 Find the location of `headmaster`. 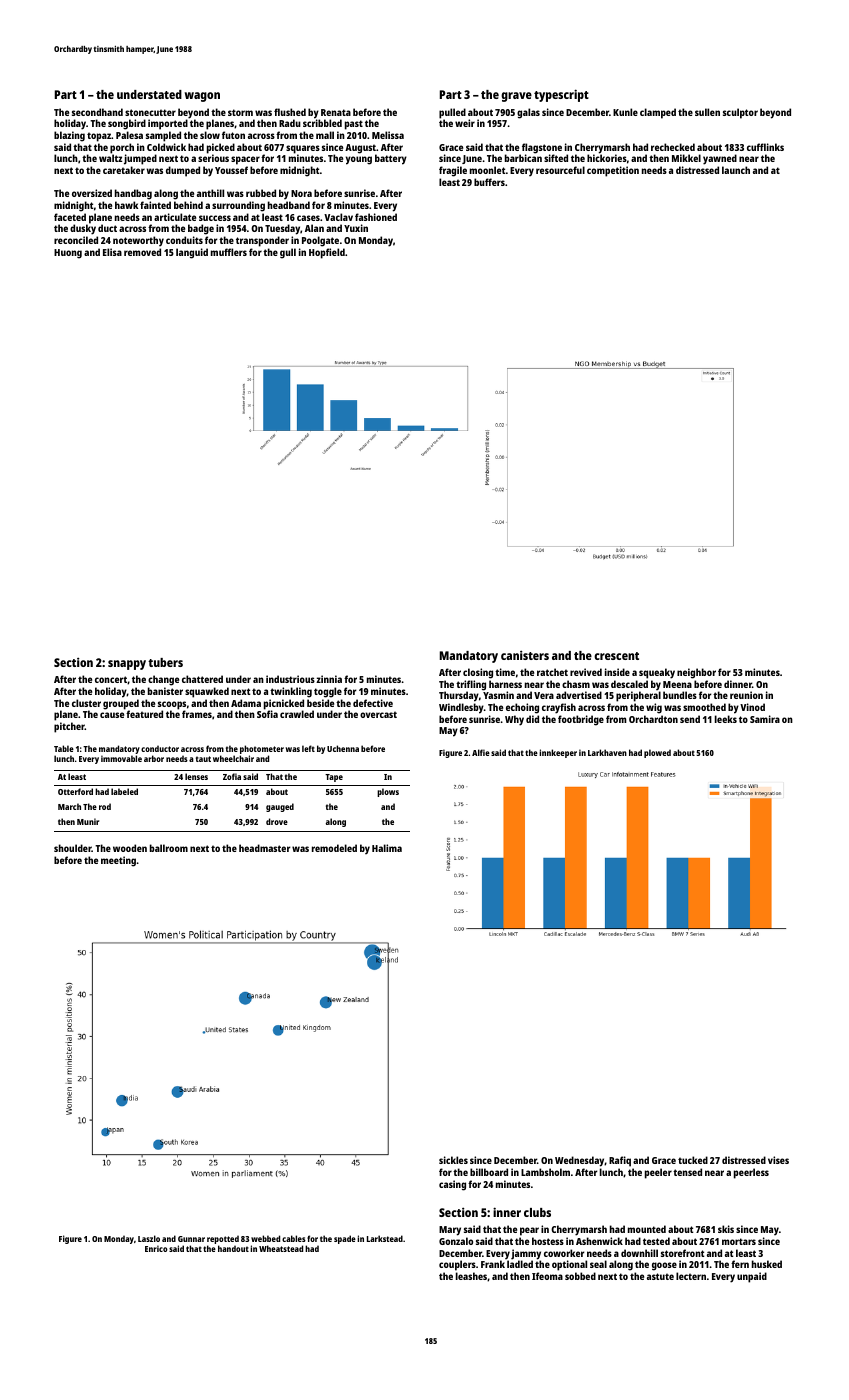

headmaster is located at coordinates (265, 848).
